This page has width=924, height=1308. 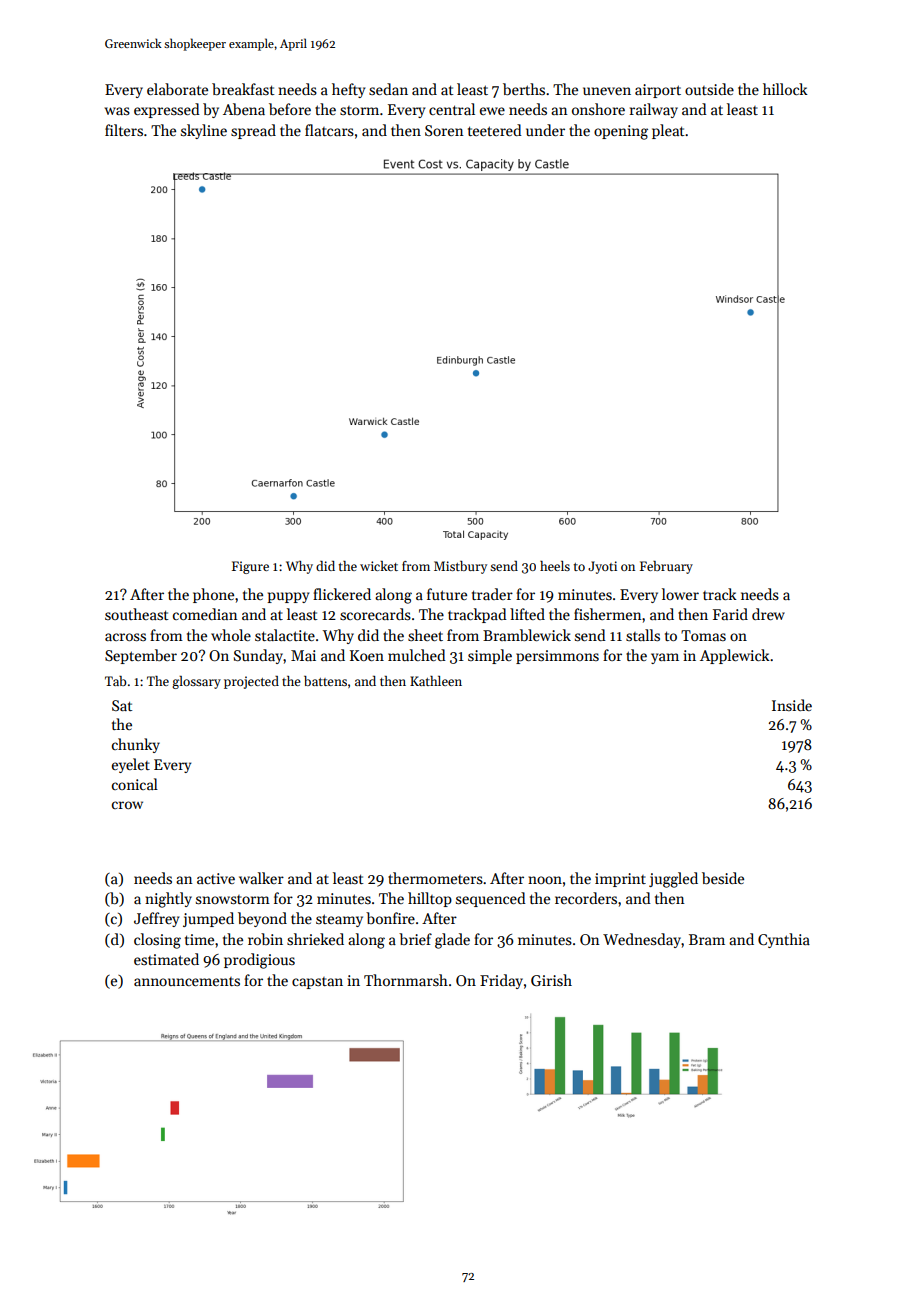 What do you see at coordinates (602, 567) in the page?
I see `Jyoti` at bounding box center [602, 567].
